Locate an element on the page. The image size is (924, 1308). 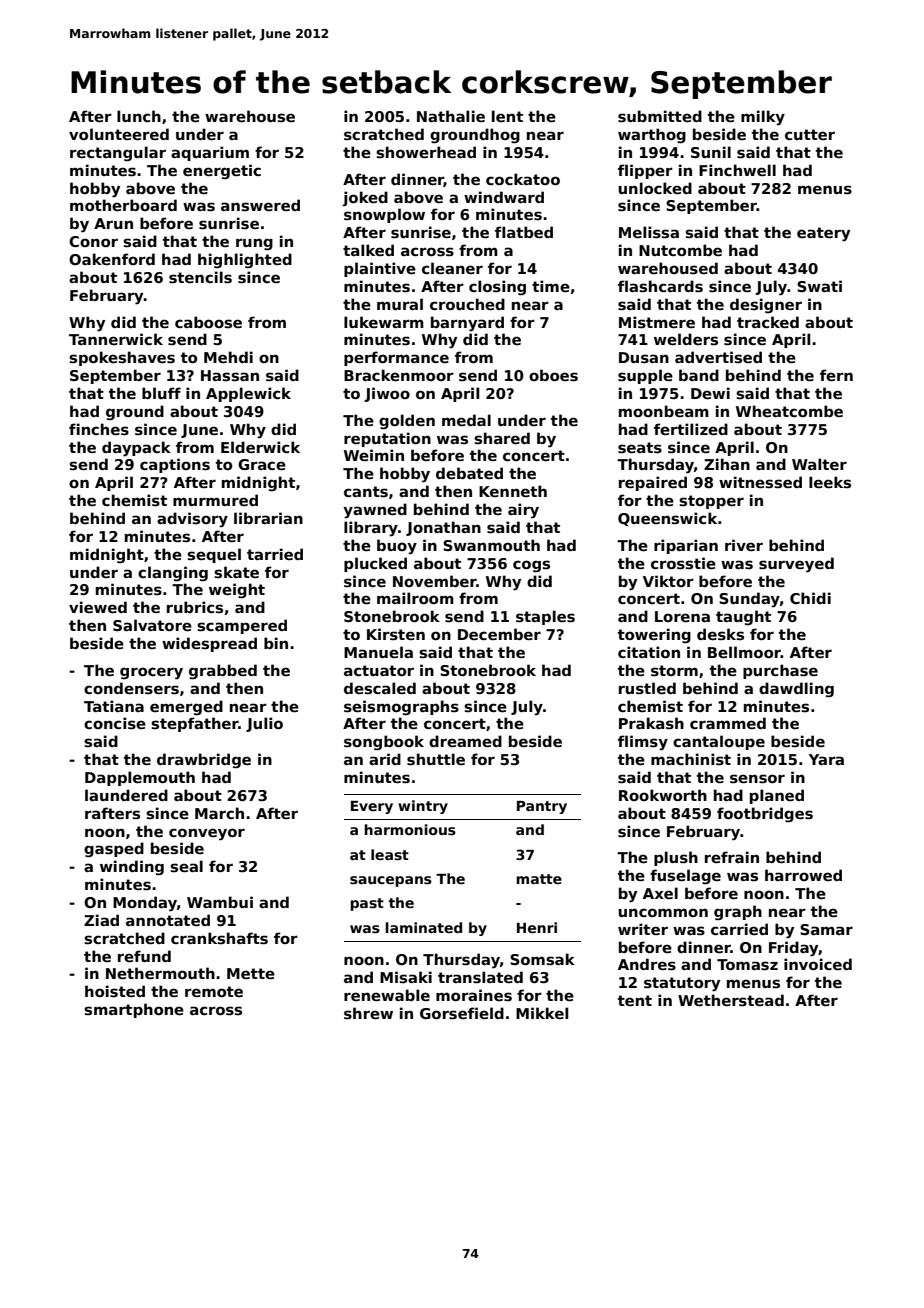
lent is located at coordinates (507, 116).
